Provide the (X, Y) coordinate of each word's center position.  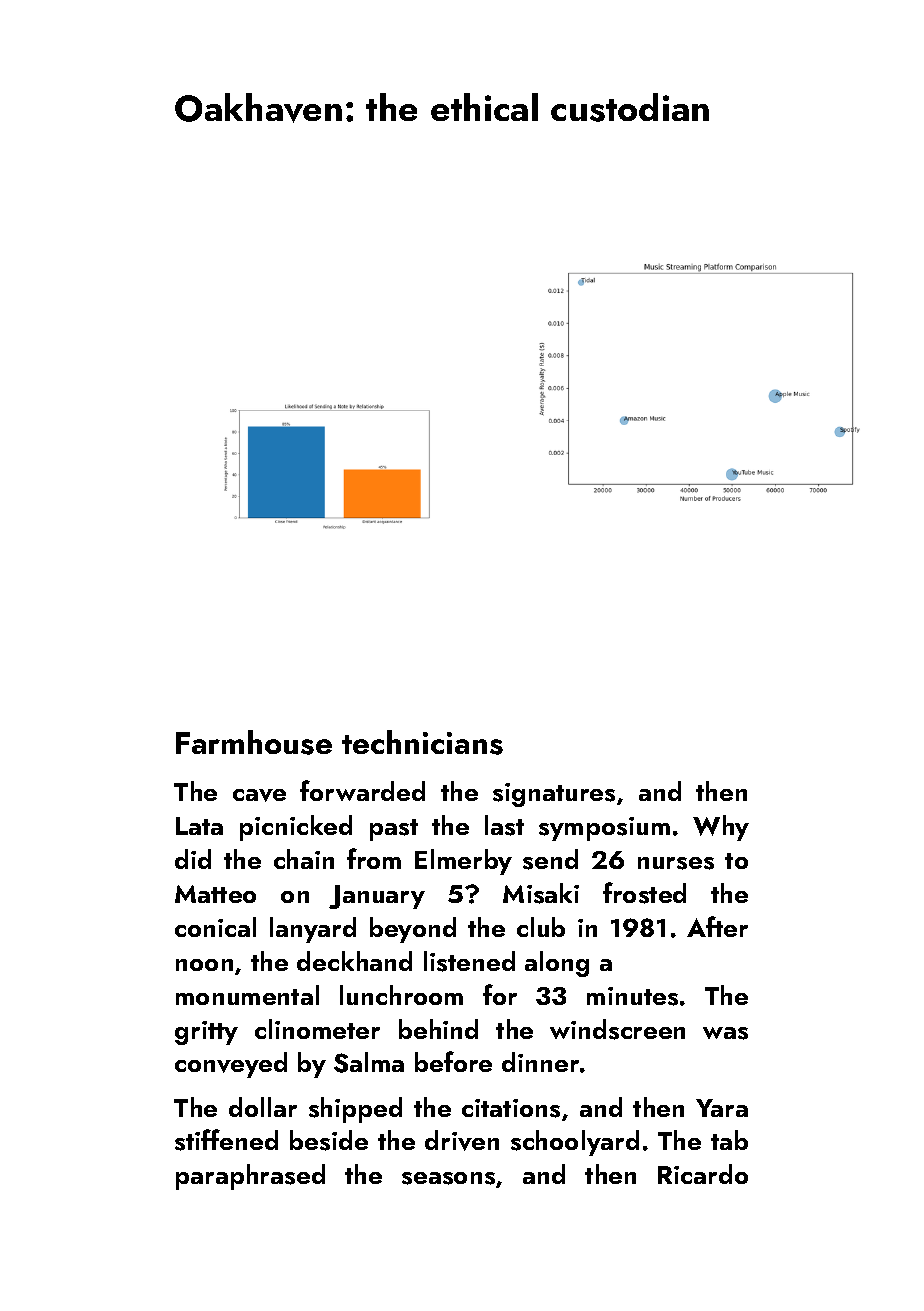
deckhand (354, 961)
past (394, 830)
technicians (422, 742)
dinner (540, 1062)
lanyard (313, 930)
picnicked (296, 828)
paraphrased (250, 1177)
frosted (644, 893)
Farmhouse (254, 742)
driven (462, 1140)
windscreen (617, 1029)
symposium (604, 829)
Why (721, 828)
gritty (206, 1033)
